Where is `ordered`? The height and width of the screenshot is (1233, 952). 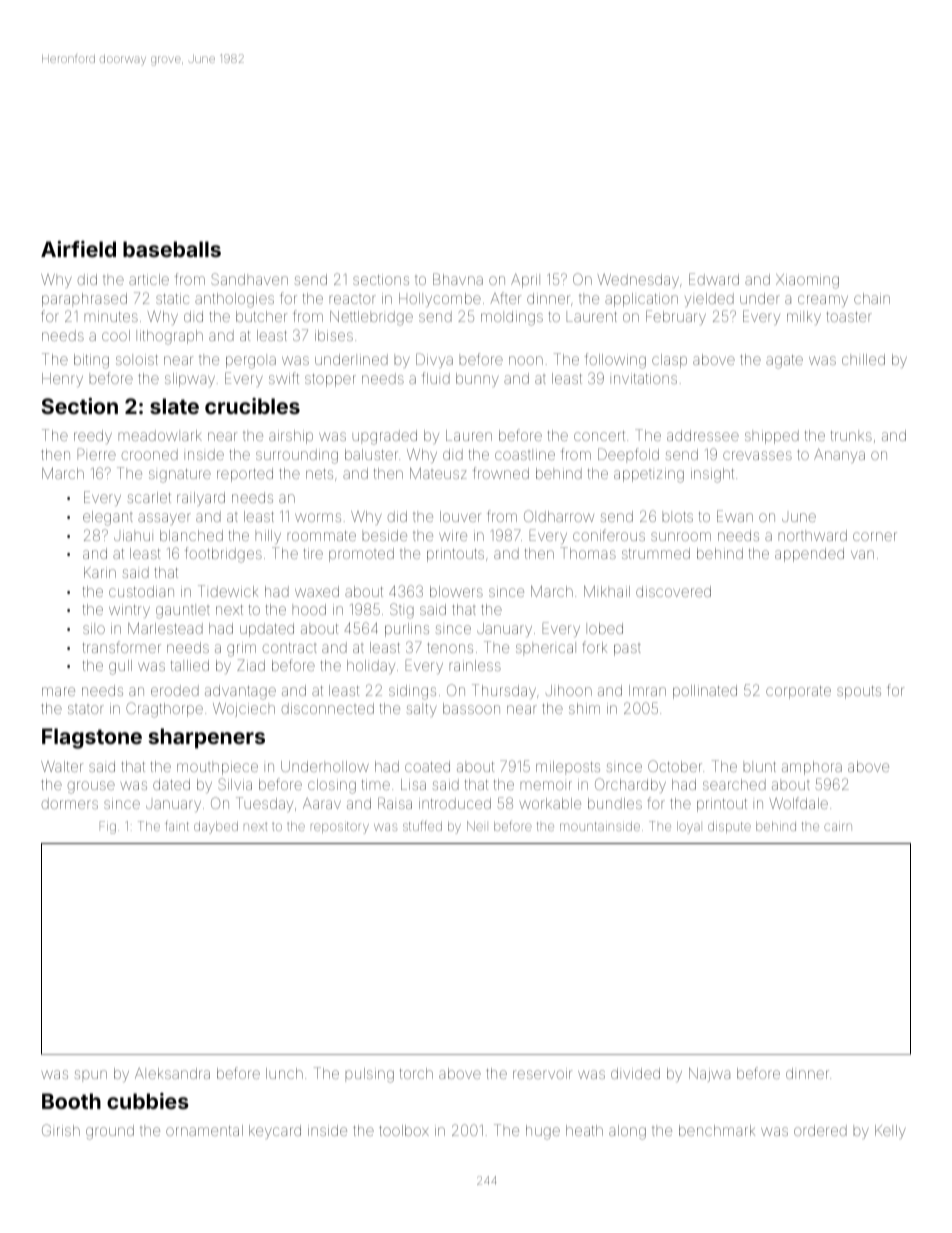
ordered is located at coordinates (820, 1130).
